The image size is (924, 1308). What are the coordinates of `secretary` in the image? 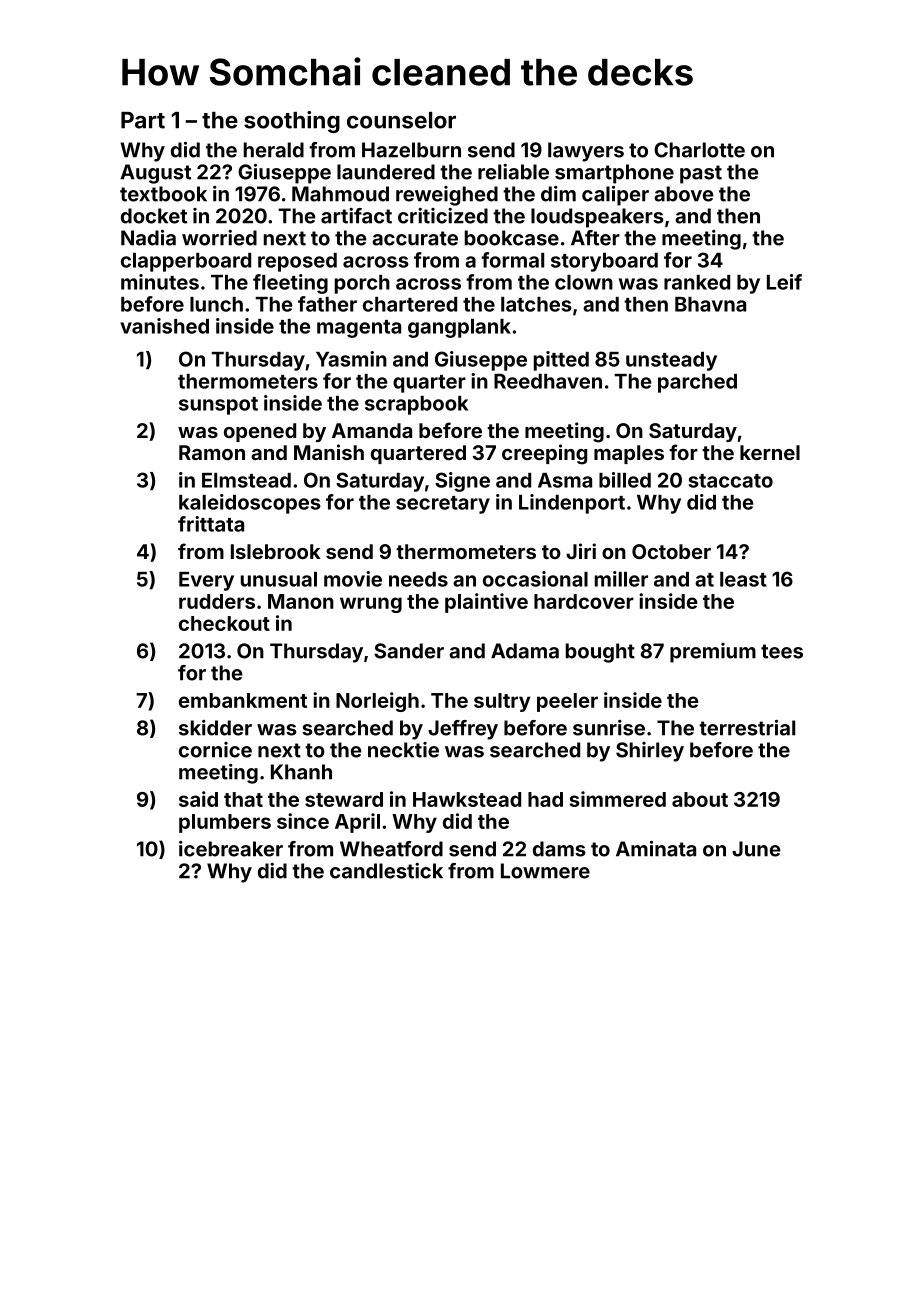 It's located at (443, 505).
